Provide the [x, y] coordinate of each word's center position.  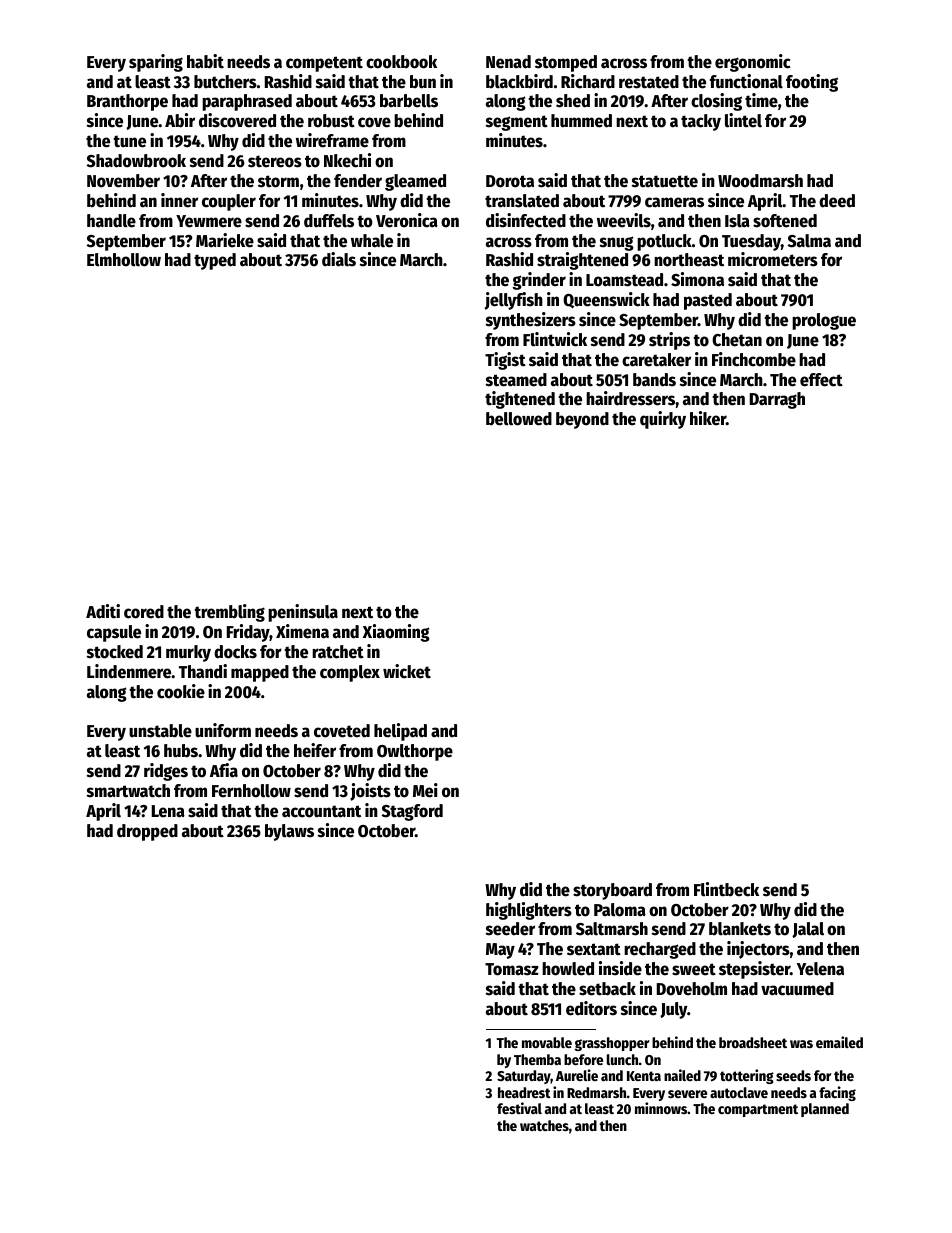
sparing [156, 63]
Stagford [412, 812]
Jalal [808, 930]
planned [825, 1110]
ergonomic [753, 63]
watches [544, 1125]
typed [215, 261]
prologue [824, 321]
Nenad [508, 62]
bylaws [289, 832]
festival [519, 1108]
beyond [582, 420]
